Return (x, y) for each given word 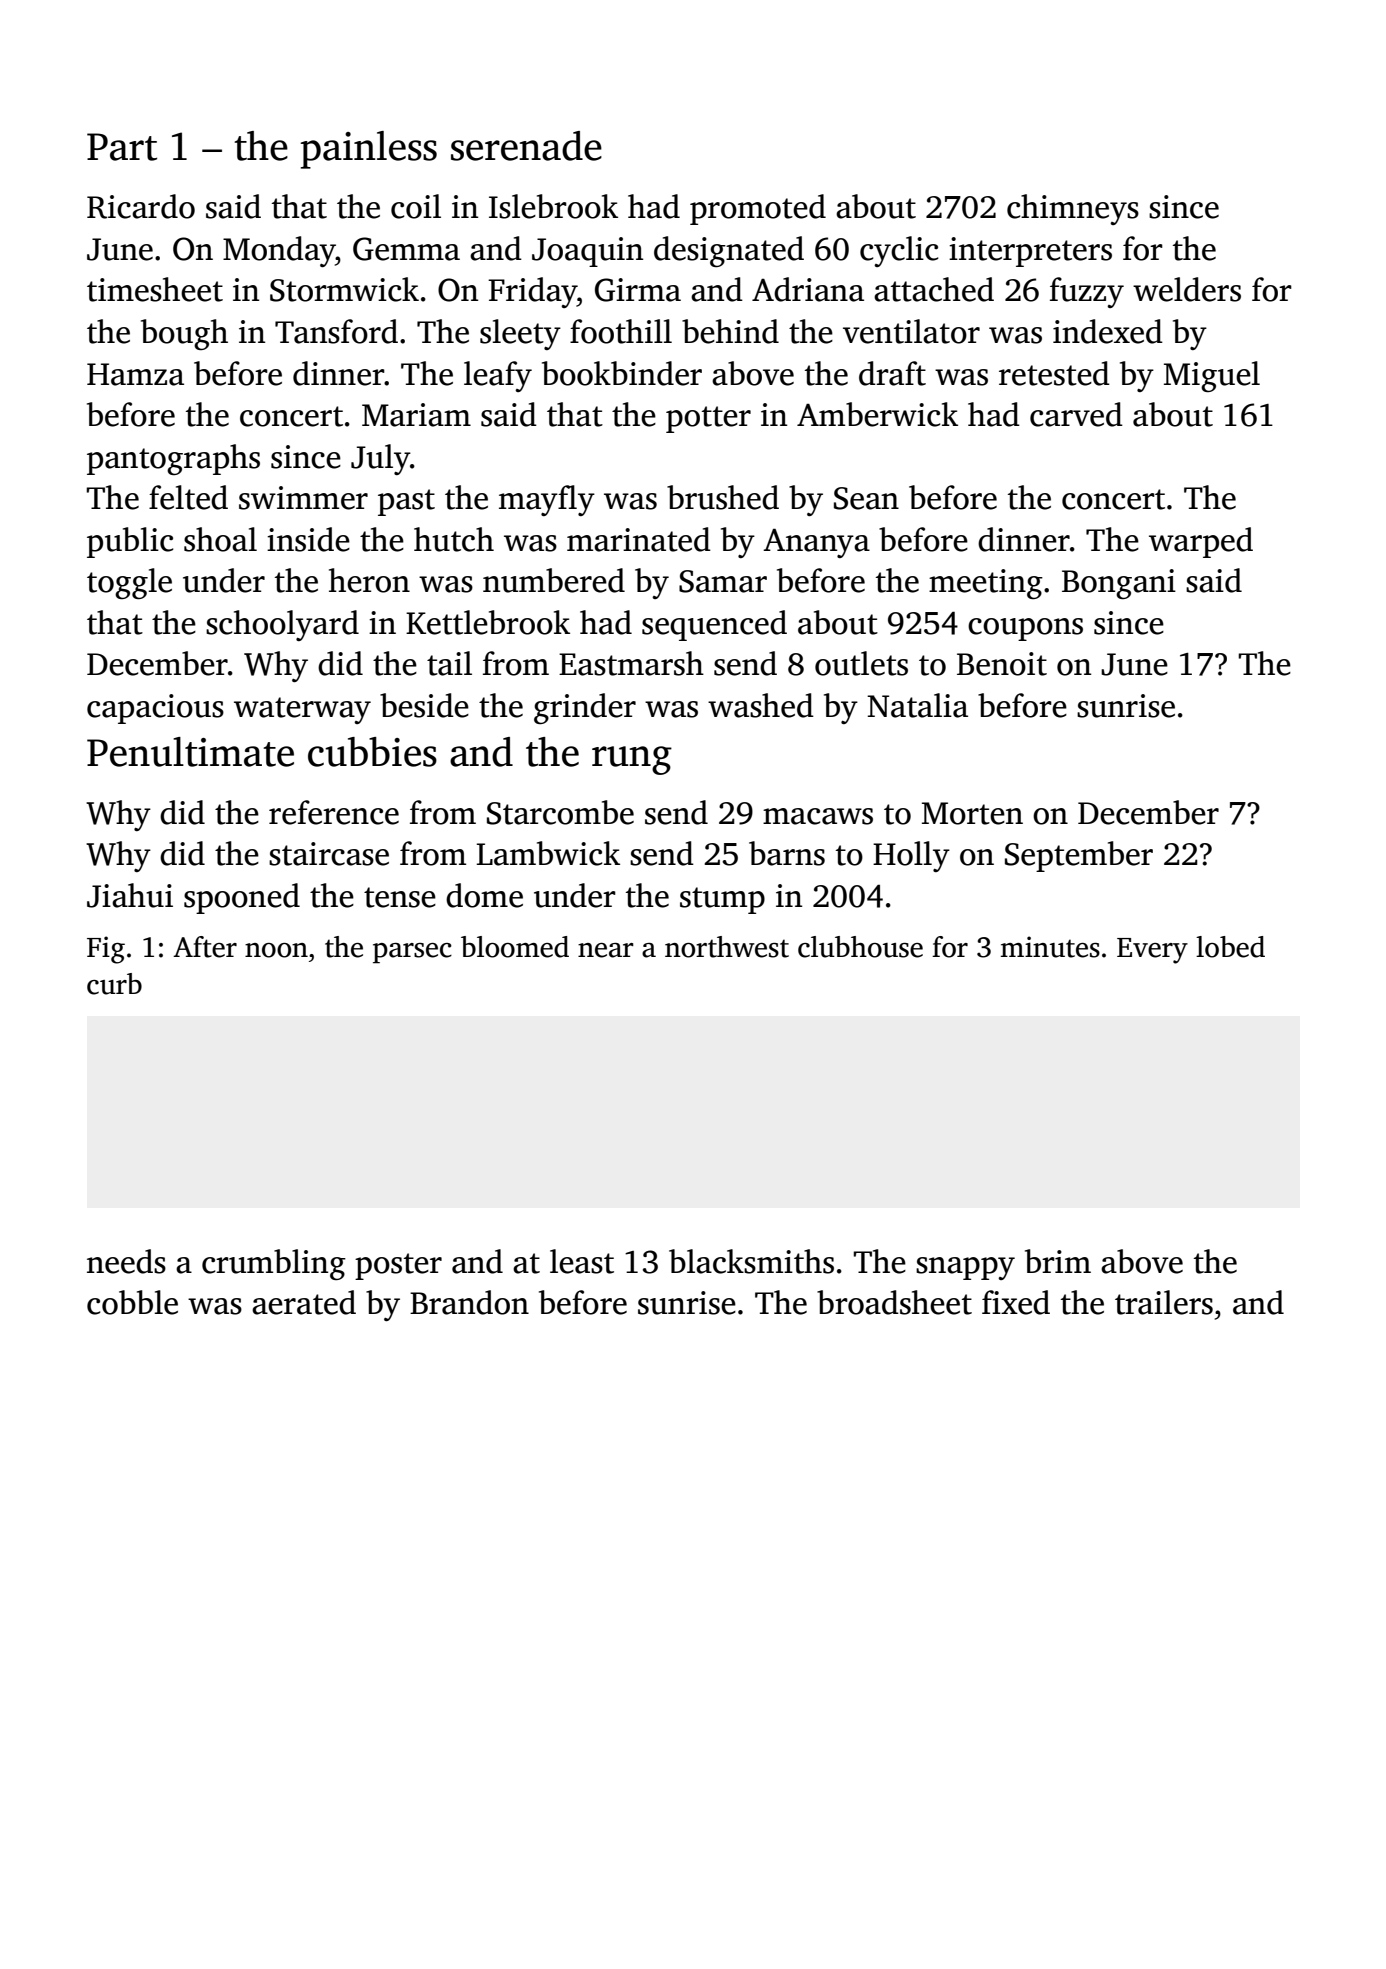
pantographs (173, 459)
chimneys (1073, 209)
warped (1201, 542)
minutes (1050, 947)
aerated (304, 1302)
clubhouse (860, 947)
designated (729, 251)
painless (369, 150)
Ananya (816, 543)
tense (400, 897)
